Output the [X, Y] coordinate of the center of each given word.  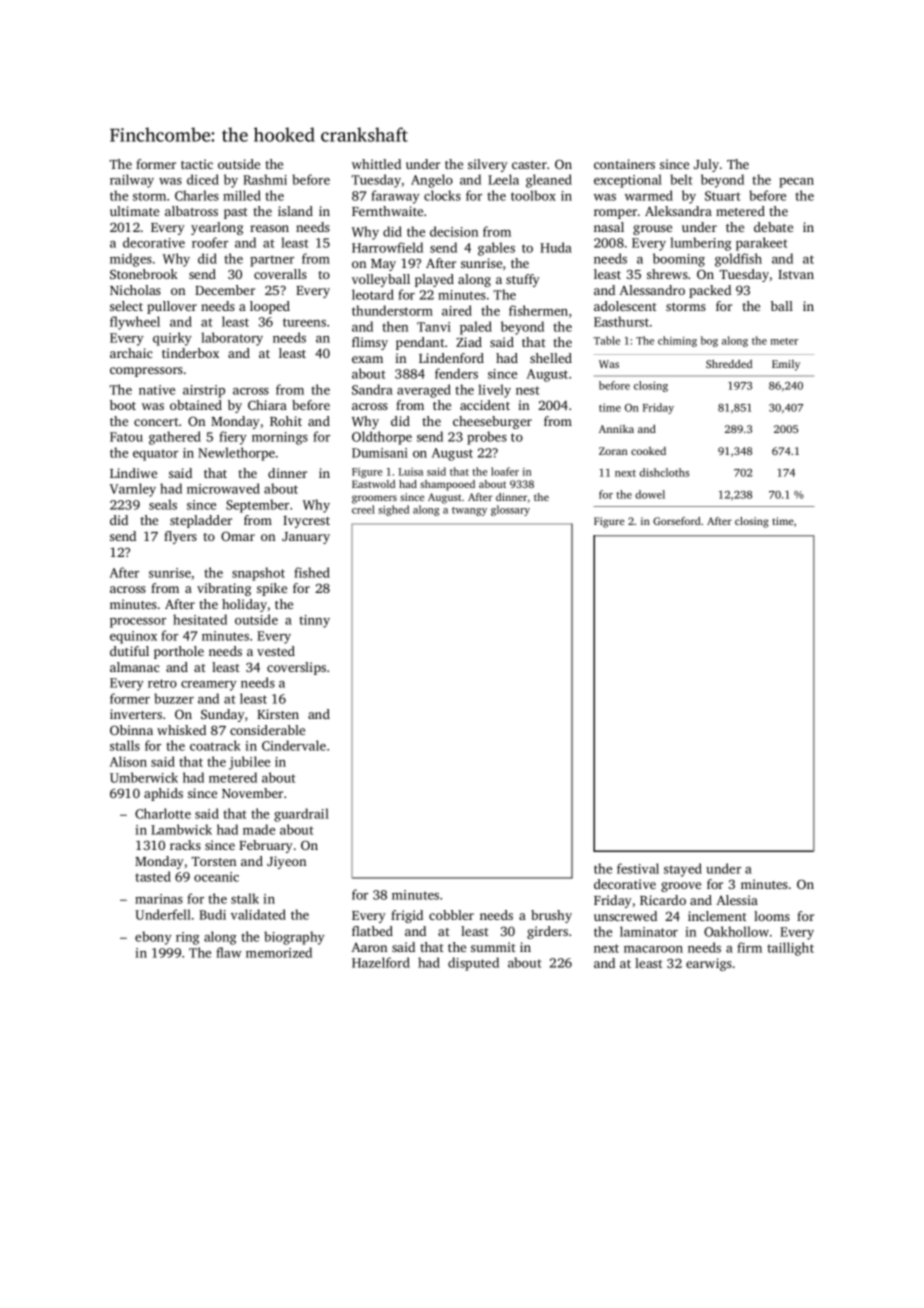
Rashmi [265, 179]
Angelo [432, 181]
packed [710, 291]
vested [276, 651]
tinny [314, 621]
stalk [245, 898]
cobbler [451, 915]
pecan [796, 183]
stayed [683, 870]
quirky [172, 339]
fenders [456, 373]
